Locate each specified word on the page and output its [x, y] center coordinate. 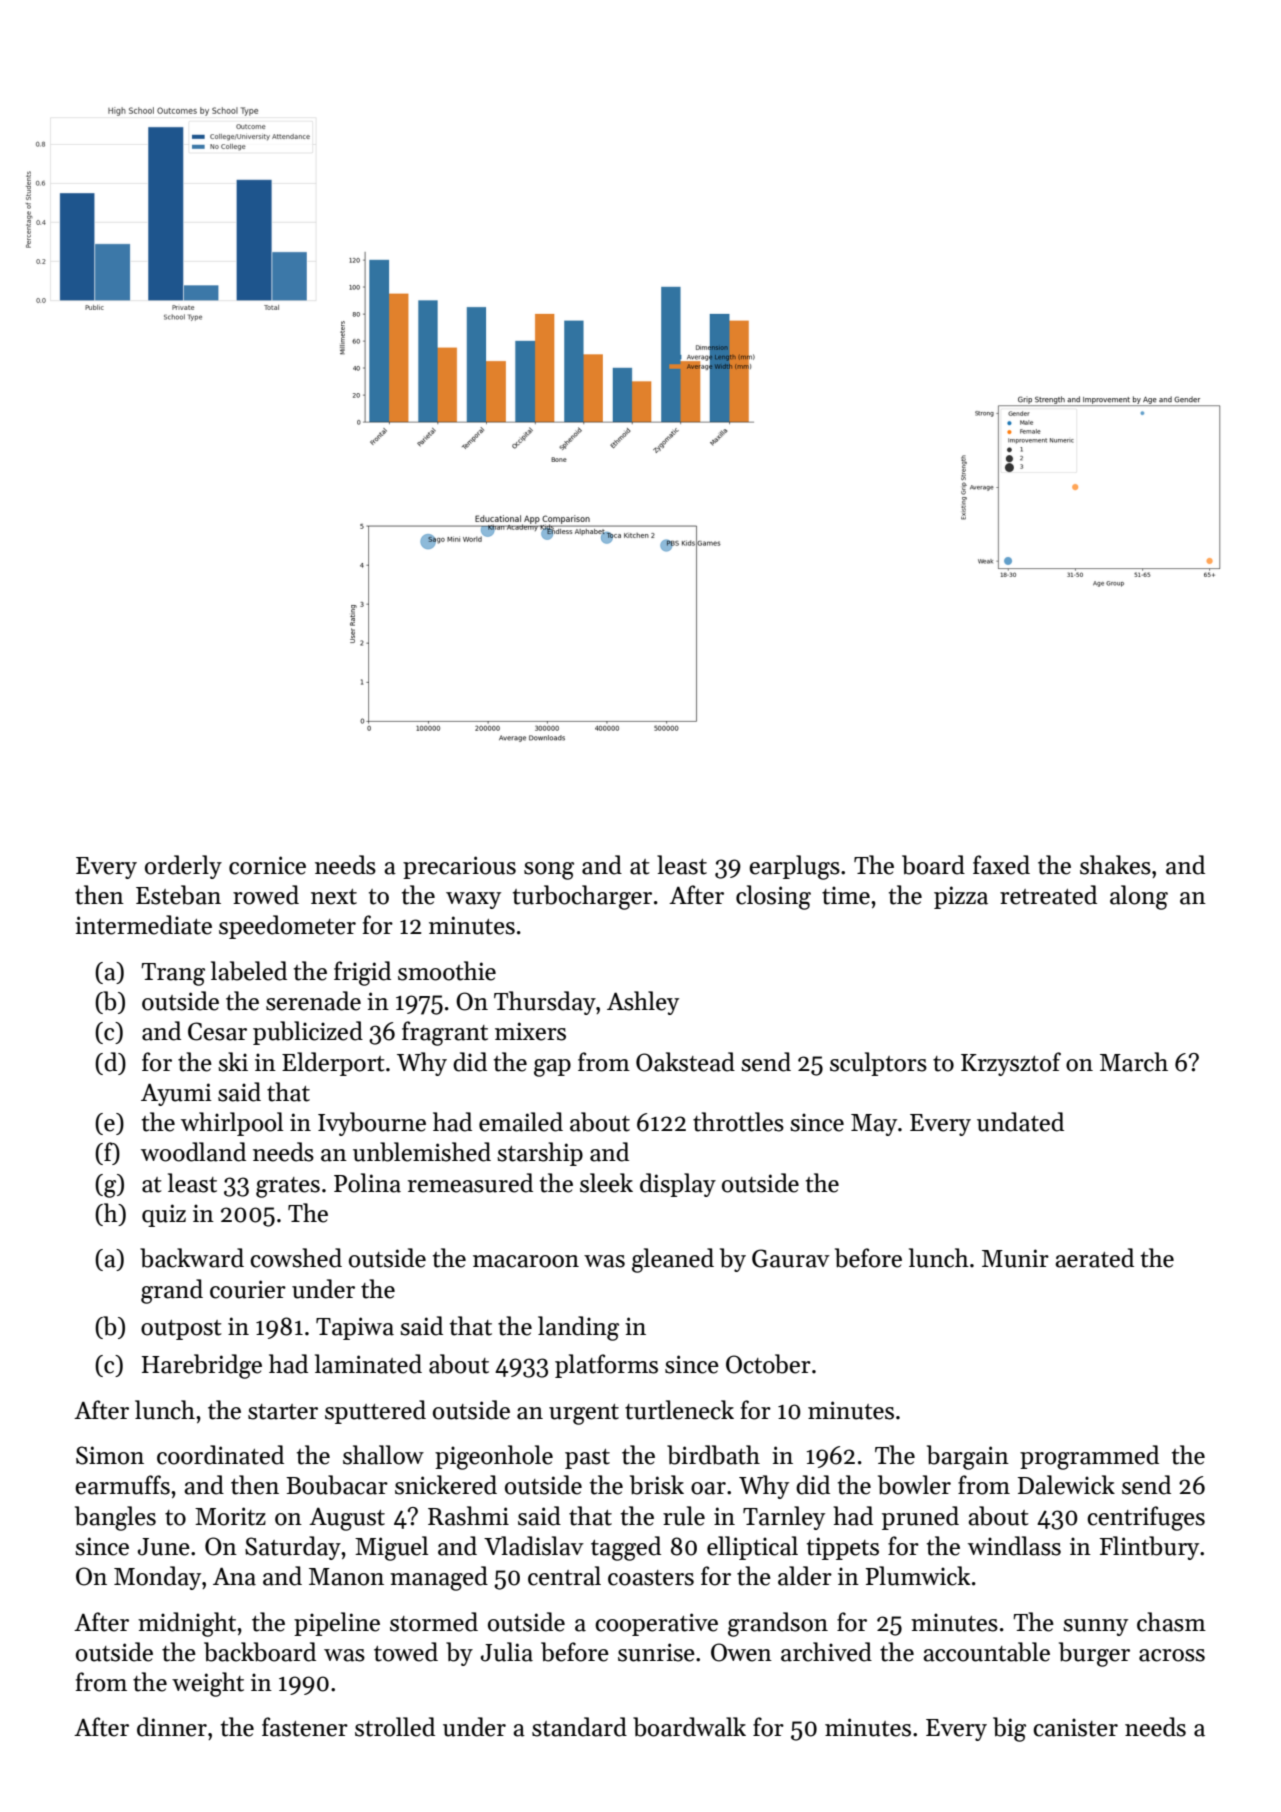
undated [1020, 1122]
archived [826, 1652]
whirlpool [232, 1124]
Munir [1015, 1258]
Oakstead [685, 1062]
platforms [606, 1366]
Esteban [178, 895]
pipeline [337, 1624]
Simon [110, 1455]
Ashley [643, 1003]
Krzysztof [1011, 1064]
